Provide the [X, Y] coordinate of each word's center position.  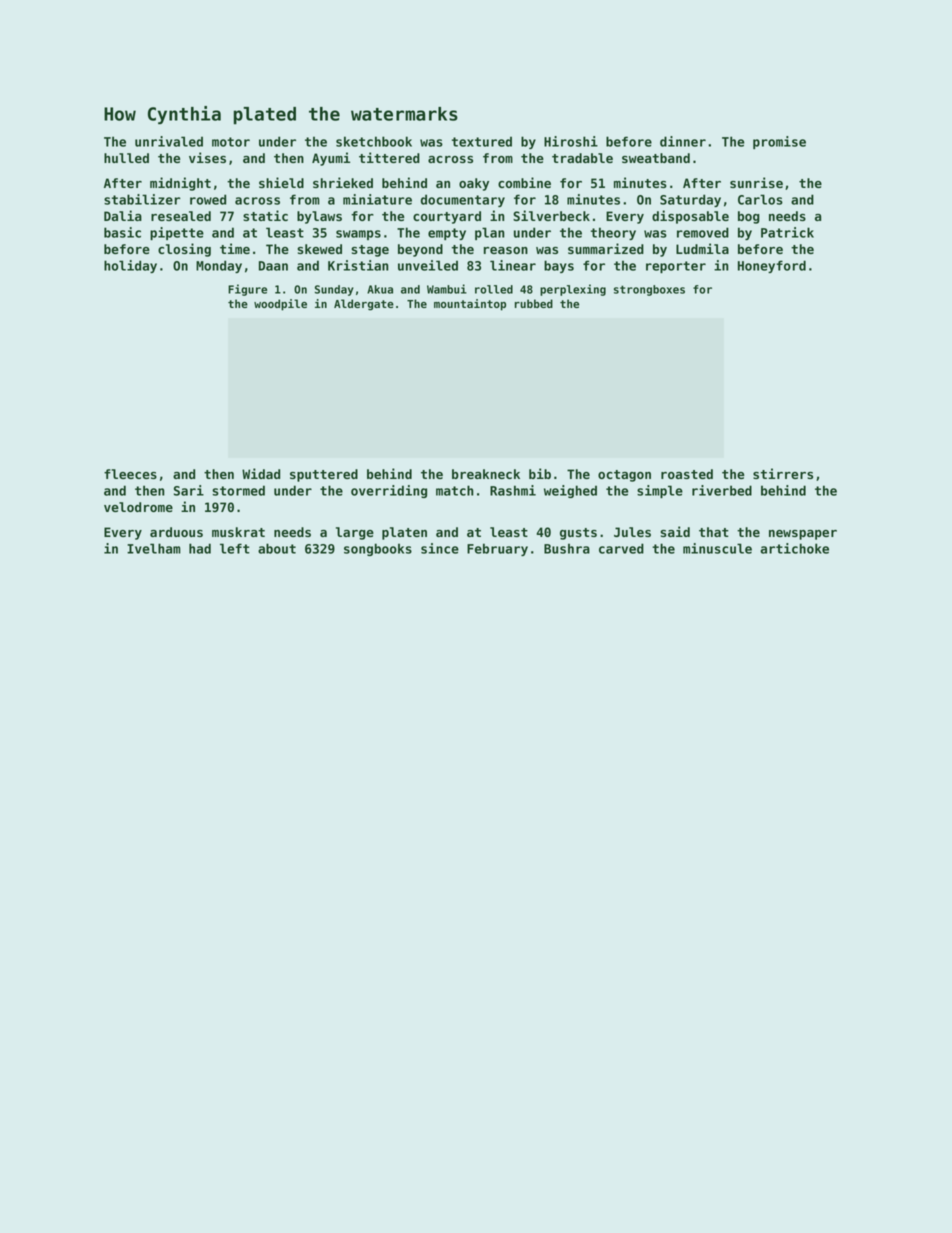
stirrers [783, 473]
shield [281, 182]
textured [482, 141]
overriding [389, 491]
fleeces [130, 474]
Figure [247, 290]
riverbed [722, 490]
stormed [238, 490]
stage [370, 251]
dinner [683, 141]
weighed [570, 491]
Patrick [787, 232]
